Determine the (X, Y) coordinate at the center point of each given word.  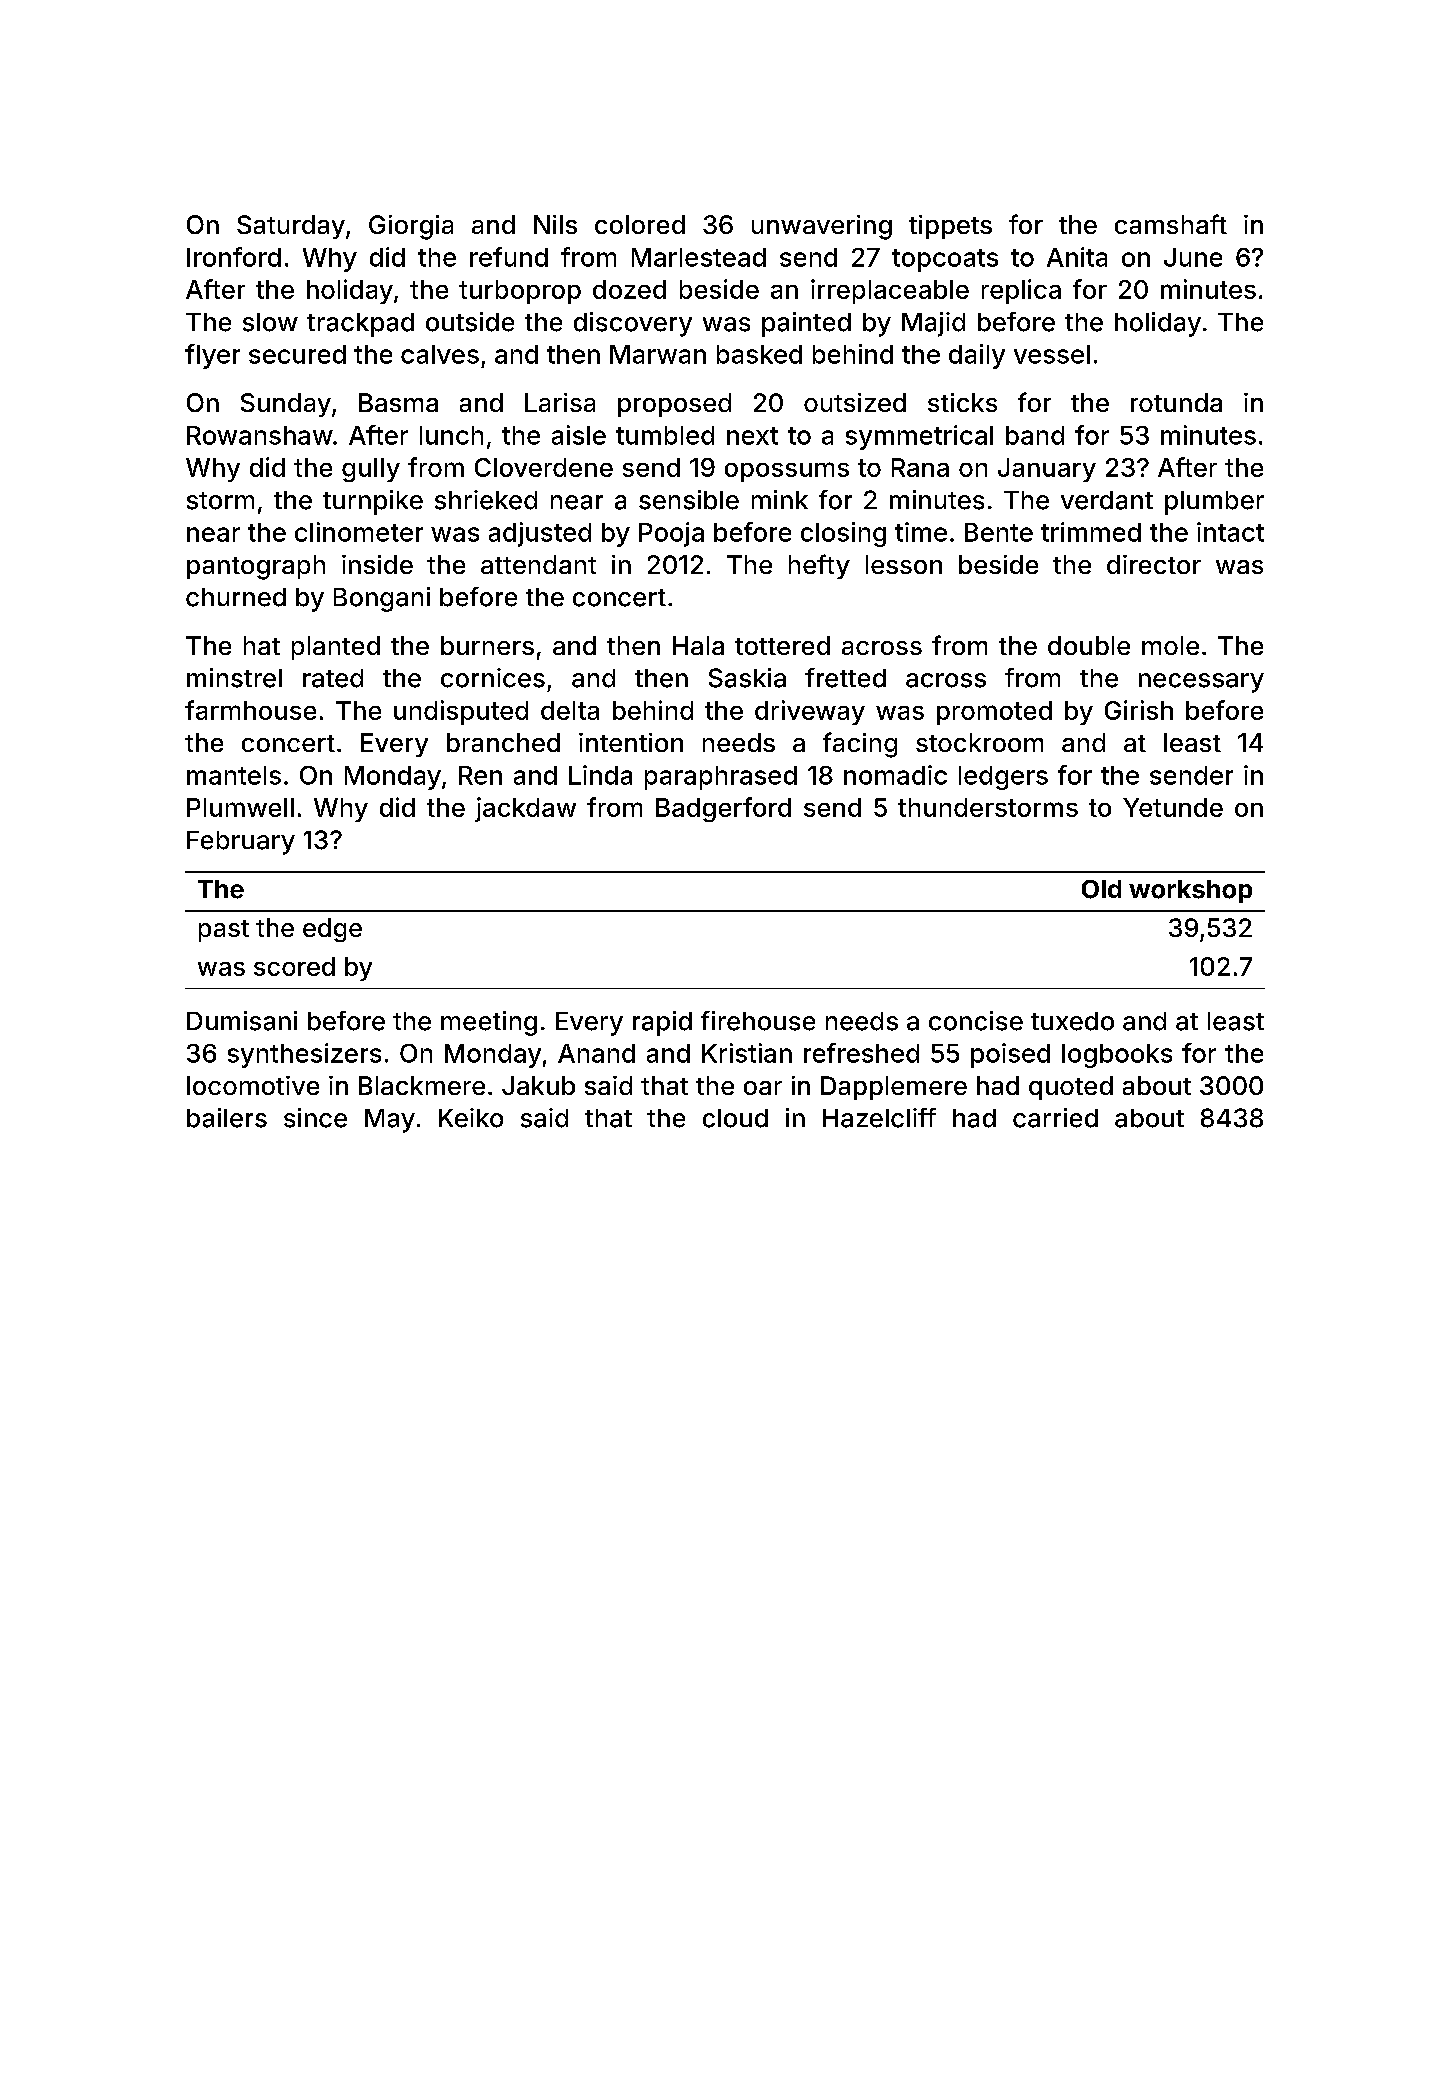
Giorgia (411, 227)
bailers (227, 1118)
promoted (994, 713)
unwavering (822, 227)
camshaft (1171, 224)
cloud (735, 1118)
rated (333, 678)
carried (1055, 1118)
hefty (819, 566)
